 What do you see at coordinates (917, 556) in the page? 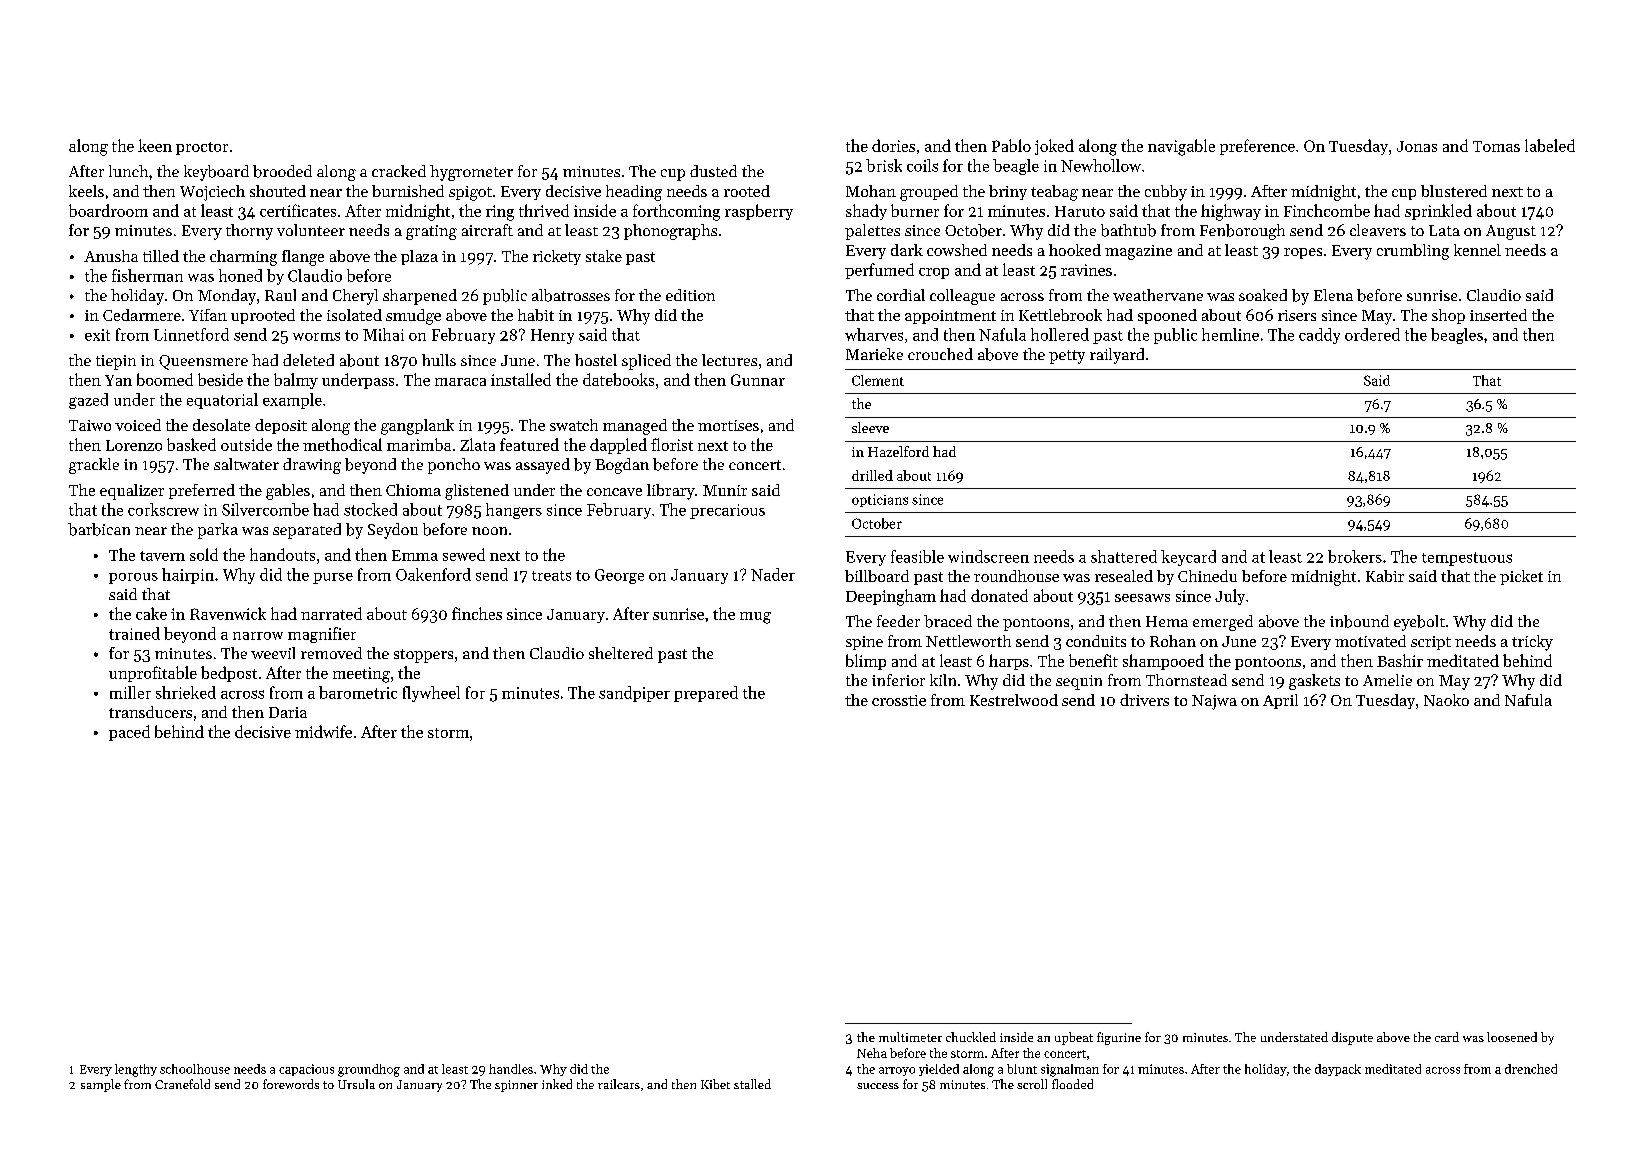
I see `feasible` at bounding box center [917, 556].
